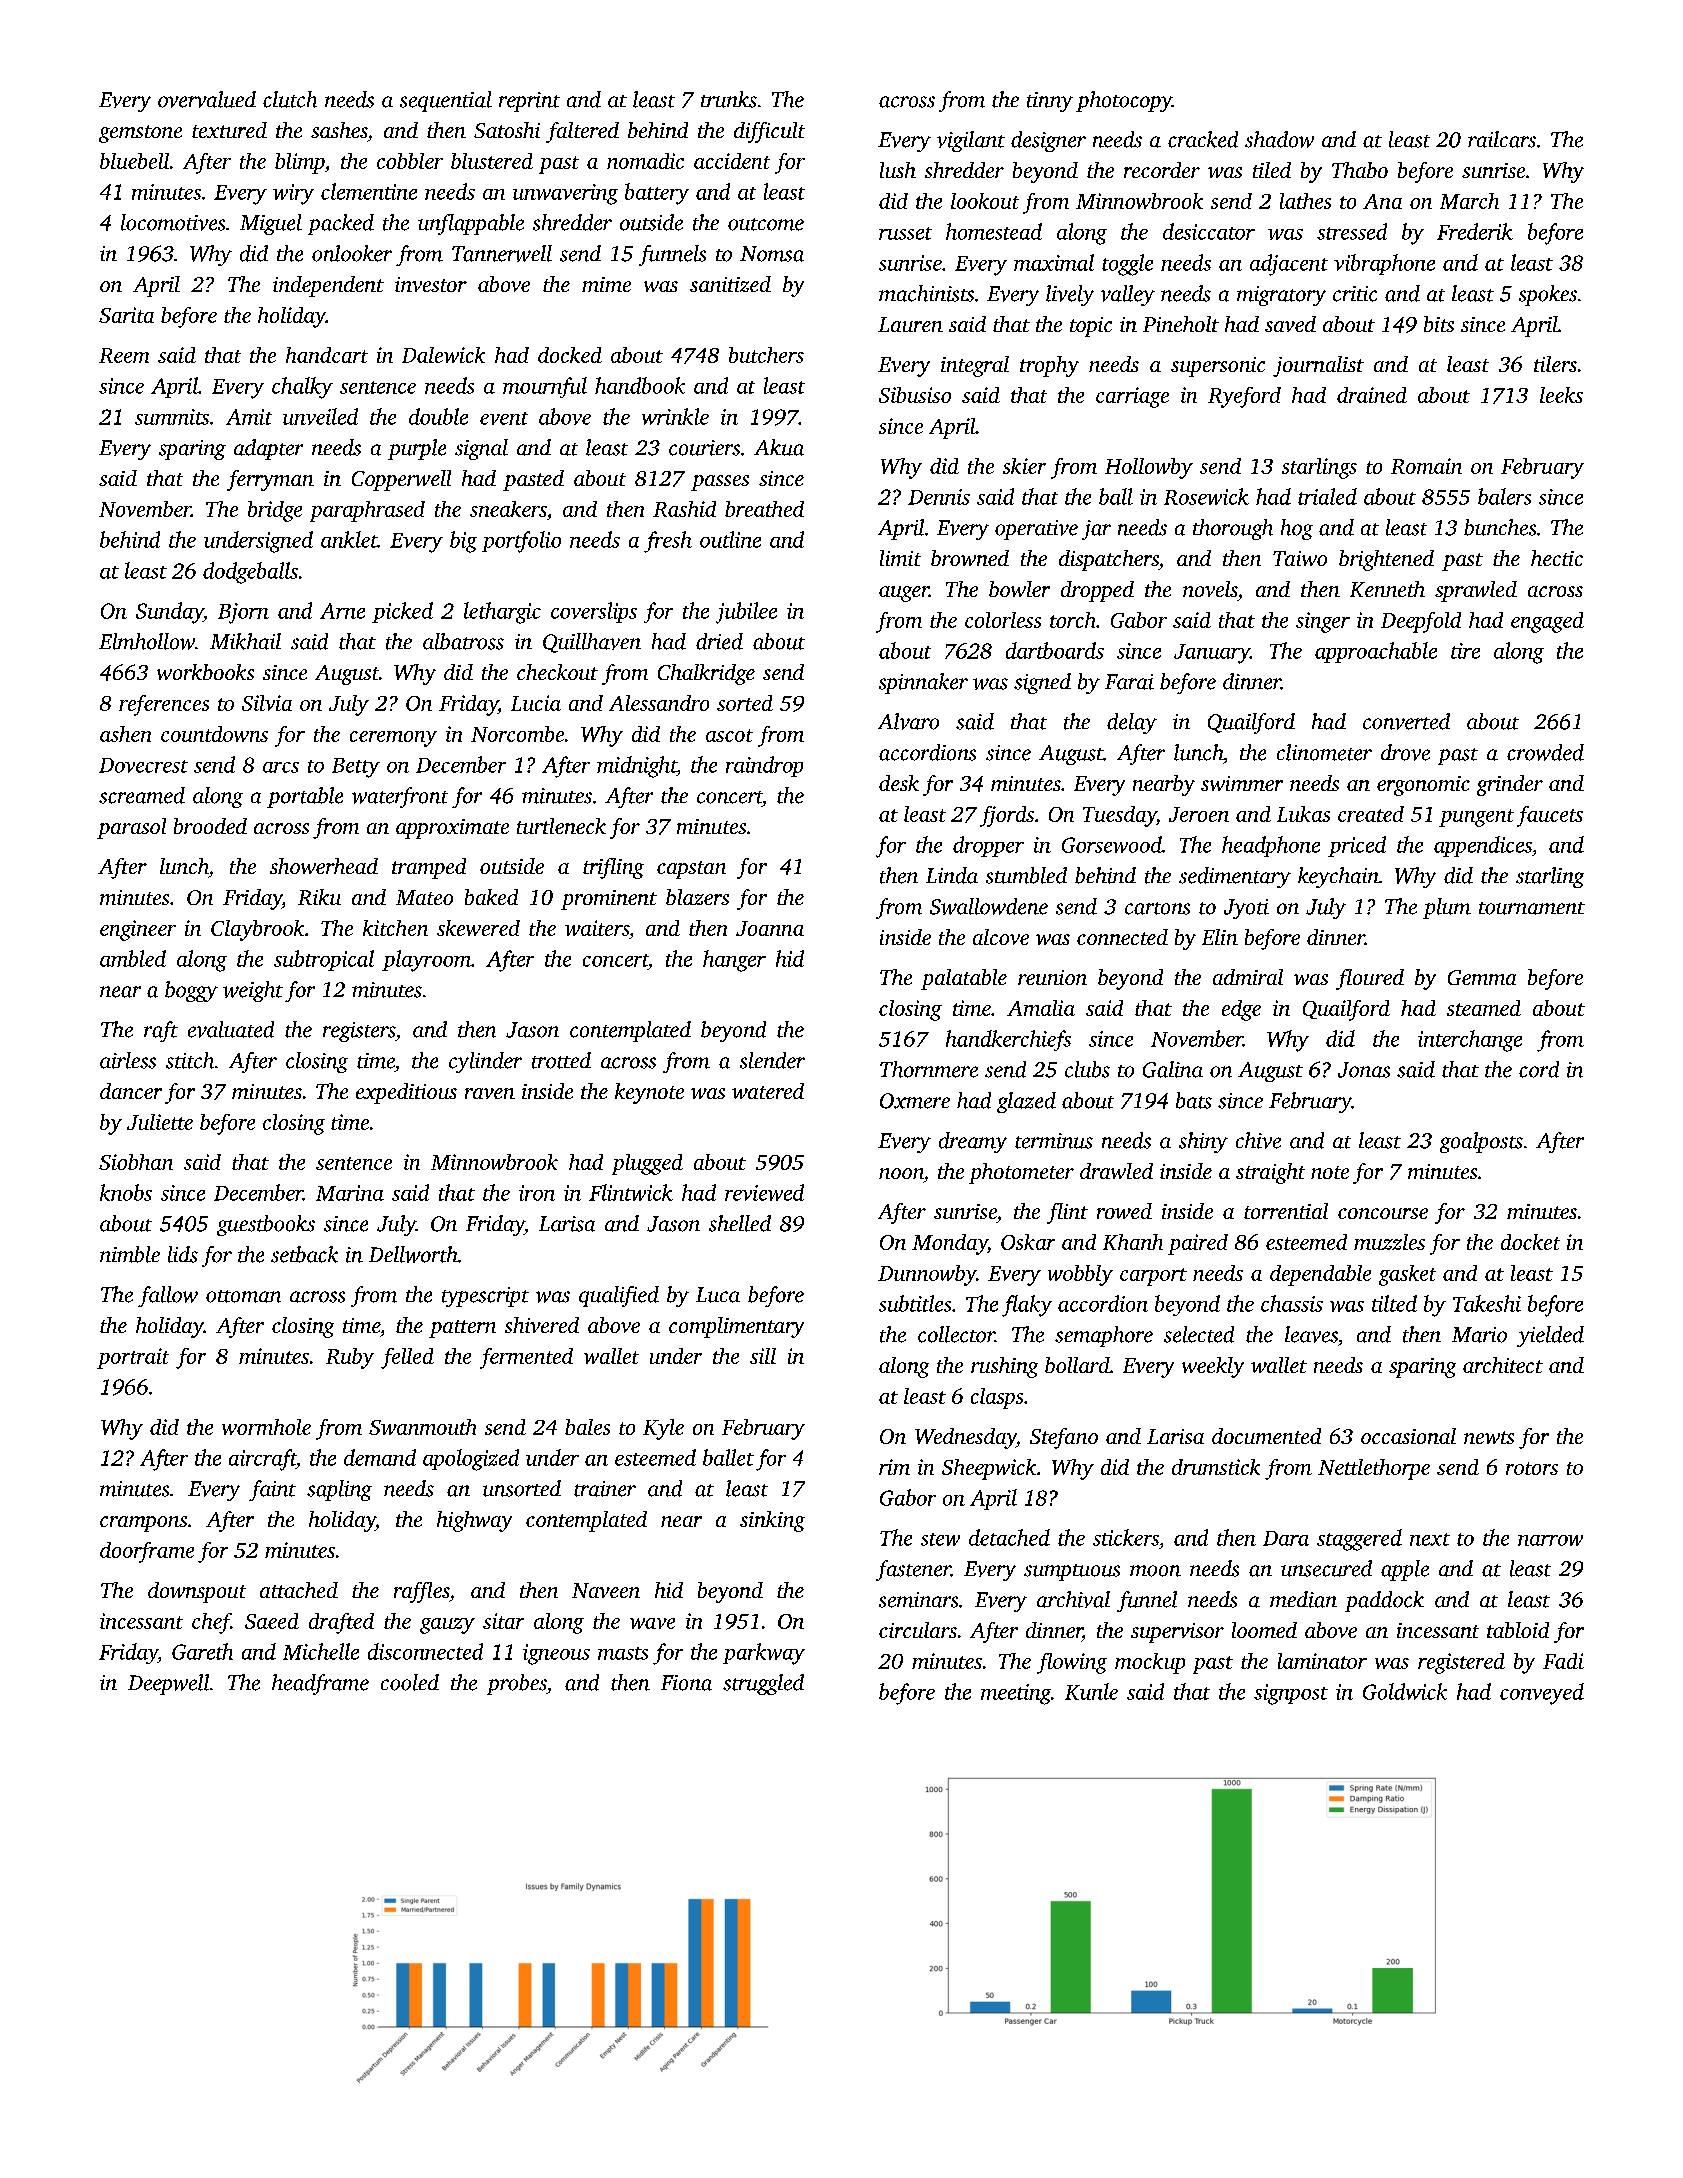 This page has width=1683, height=2178. I want to click on Dovecrest, so click(143, 765).
